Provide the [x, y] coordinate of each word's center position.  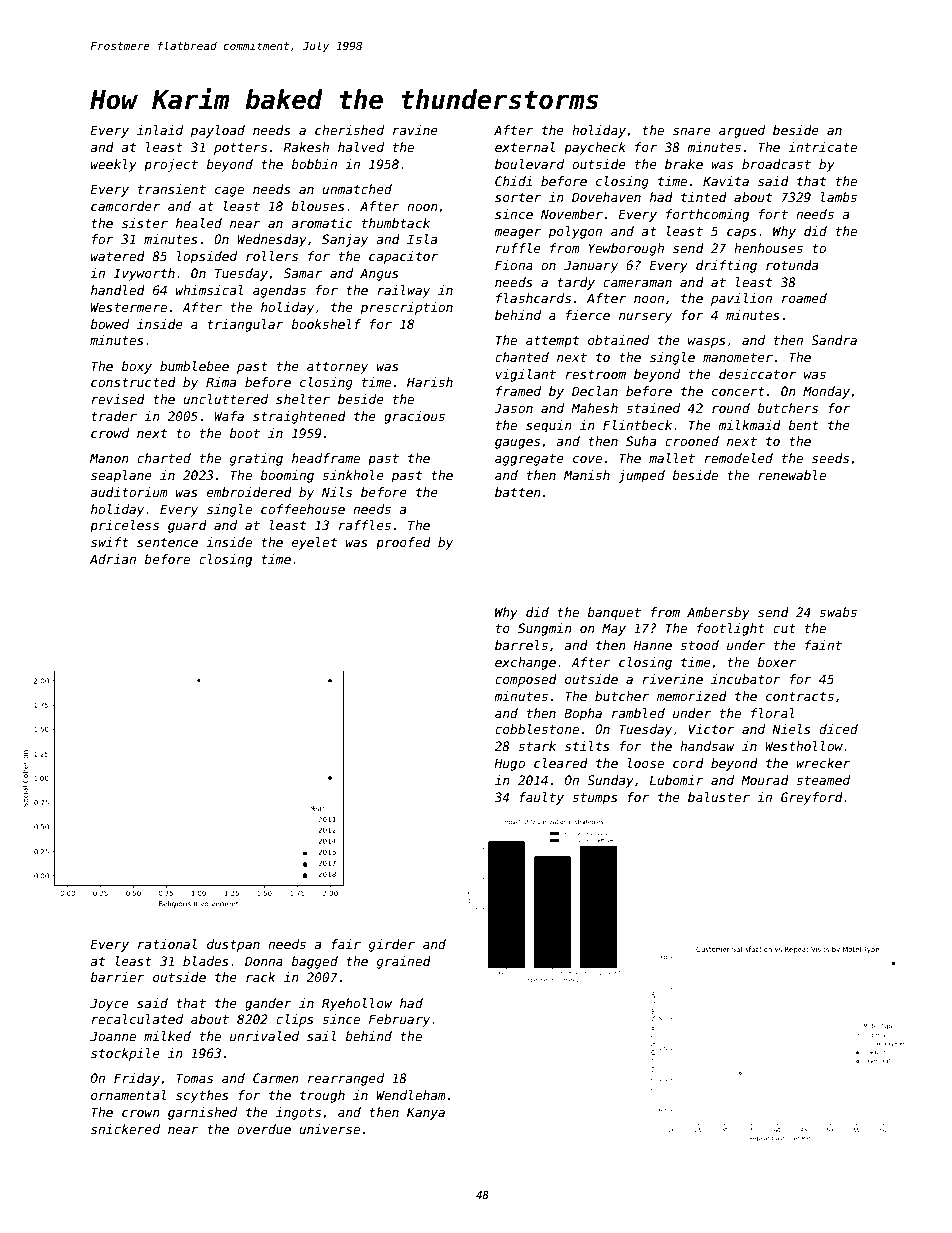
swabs [838, 612]
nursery [645, 318]
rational [167, 944]
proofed [403, 543]
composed [526, 680]
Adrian [113, 559]
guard [187, 526]
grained [404, 962]
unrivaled [264, 1036]
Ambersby [718, 613]
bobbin [314, 164]
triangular [245, 325]
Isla [422, 239]
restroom [595, 374]
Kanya [426, 1113]
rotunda [792, 265]
